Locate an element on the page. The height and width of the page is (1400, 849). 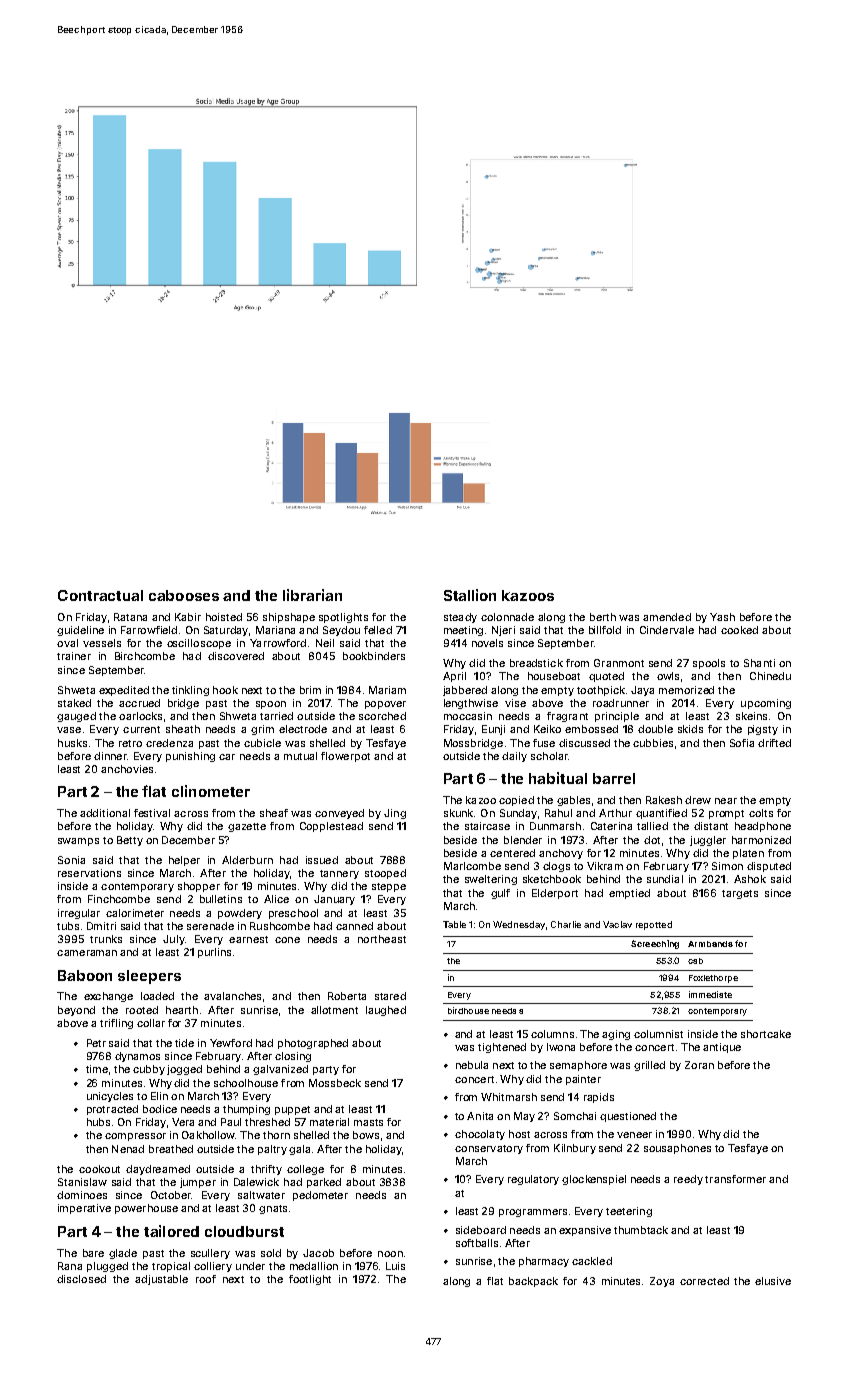
Contractual is located at coordinates (100, 595).
